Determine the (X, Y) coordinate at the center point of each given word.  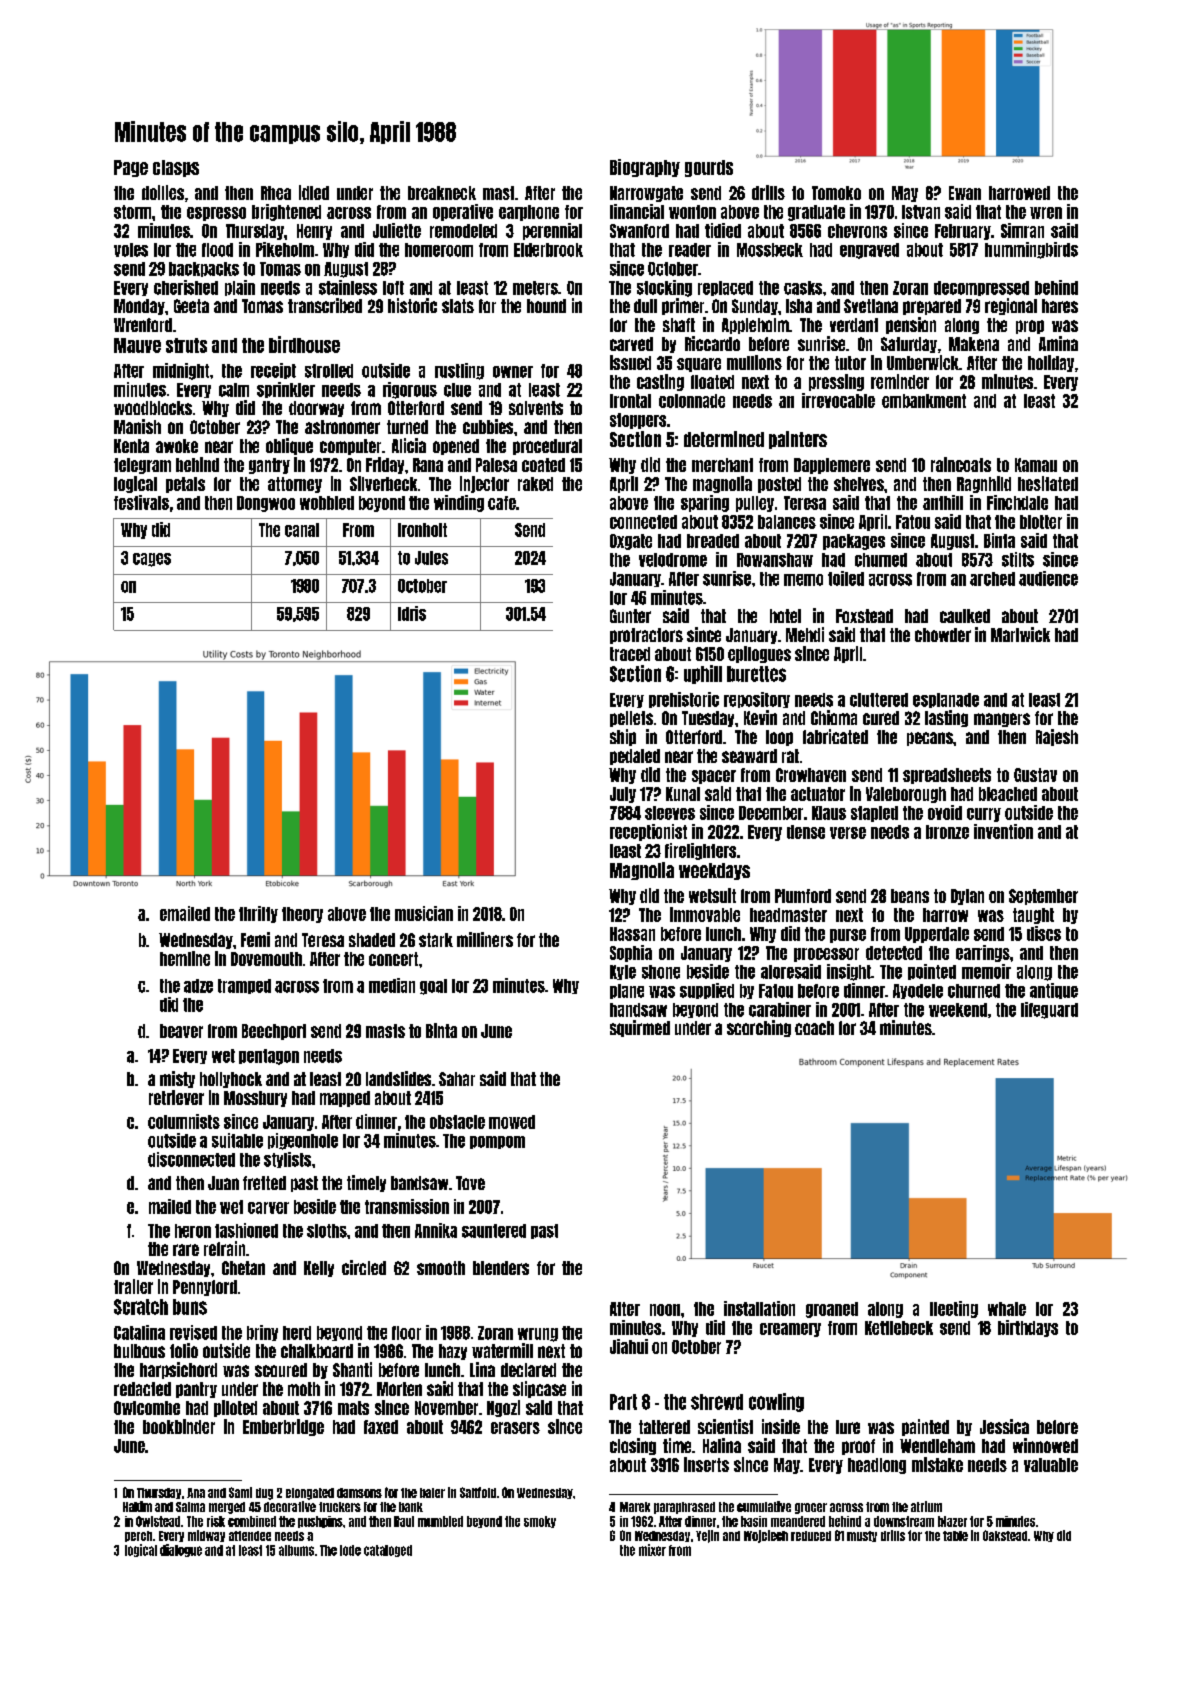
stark (436, 940)
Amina (1058, 343)
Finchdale (1017, 502)
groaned (832, 1310)
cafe (502, 503)
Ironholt (422, 530)
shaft (679, 325)
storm (132, 212)
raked (535, 484)
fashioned (246, 1230)
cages (152, 560)
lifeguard (1049, 1010)
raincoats (961, 464)
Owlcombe (147, 1408)
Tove (470, 1183)
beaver (181, 1031)
